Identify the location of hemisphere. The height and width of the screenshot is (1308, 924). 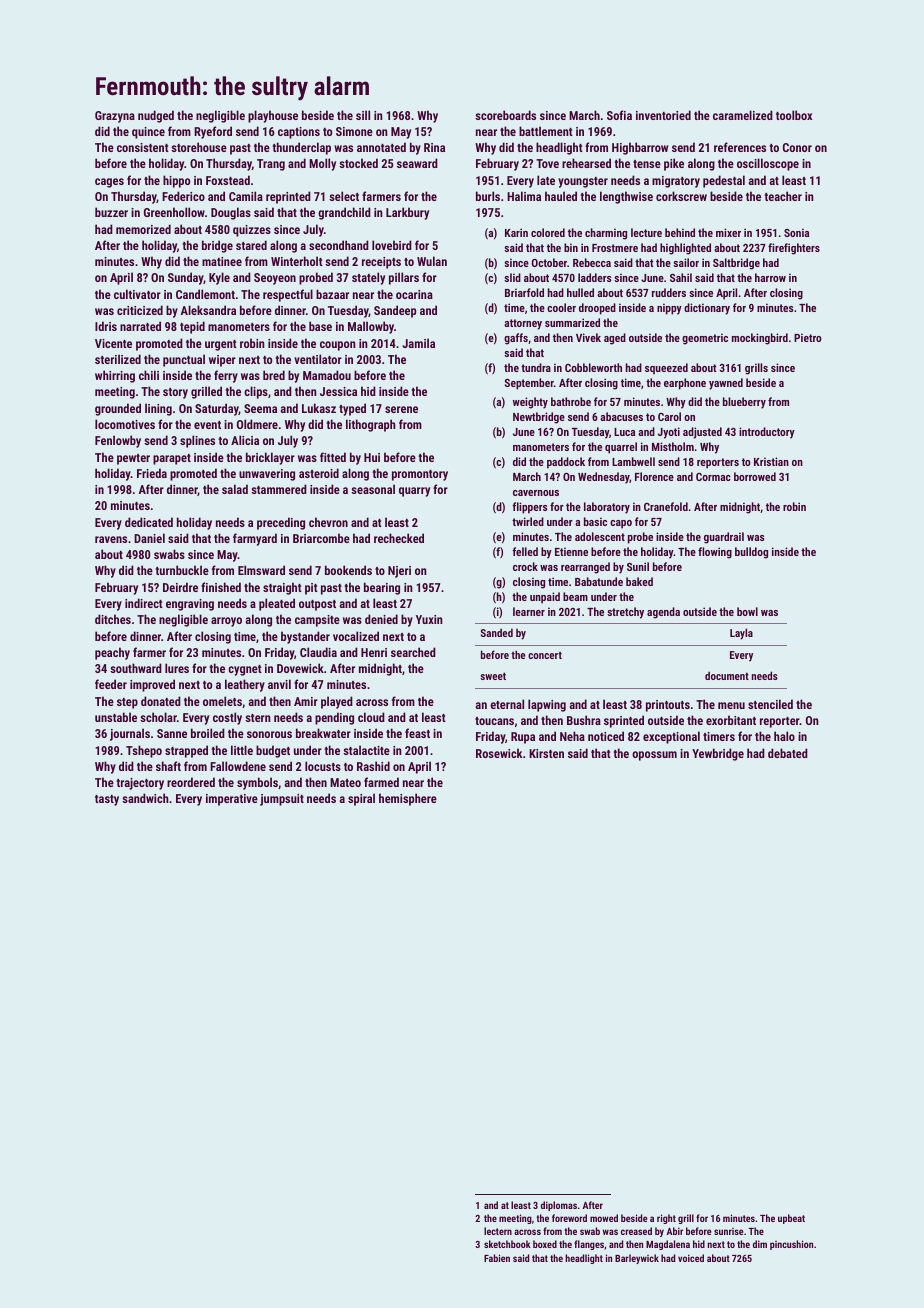
(408, 799).
